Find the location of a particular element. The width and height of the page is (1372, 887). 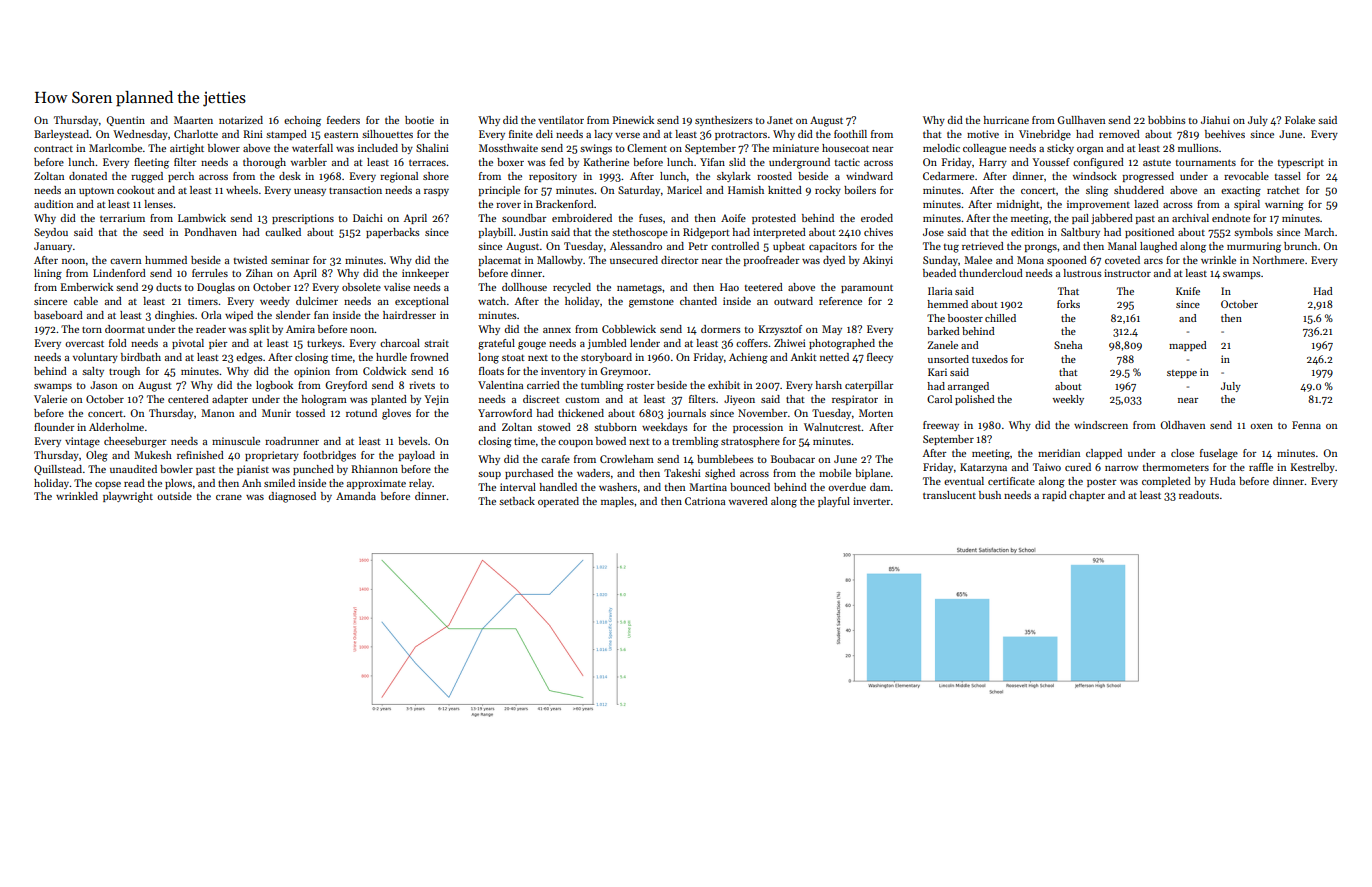

embroidered is located at coordinates (582, 218).
